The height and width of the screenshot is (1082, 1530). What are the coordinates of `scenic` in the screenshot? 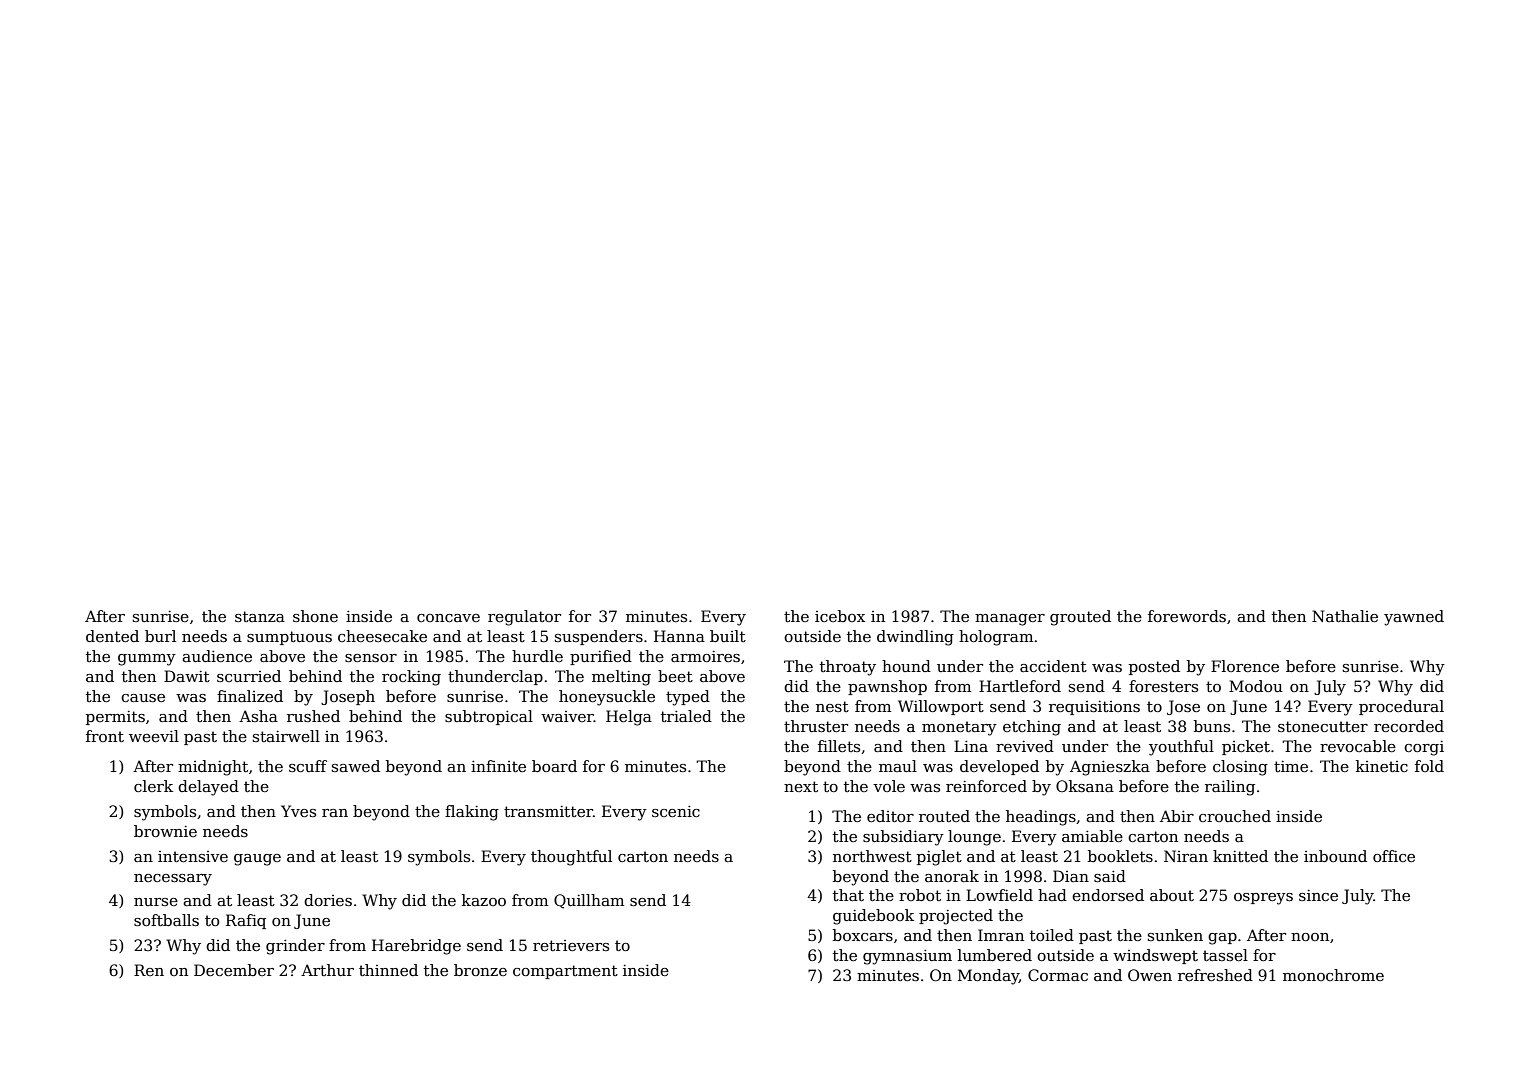 It's located at (676, 811).
